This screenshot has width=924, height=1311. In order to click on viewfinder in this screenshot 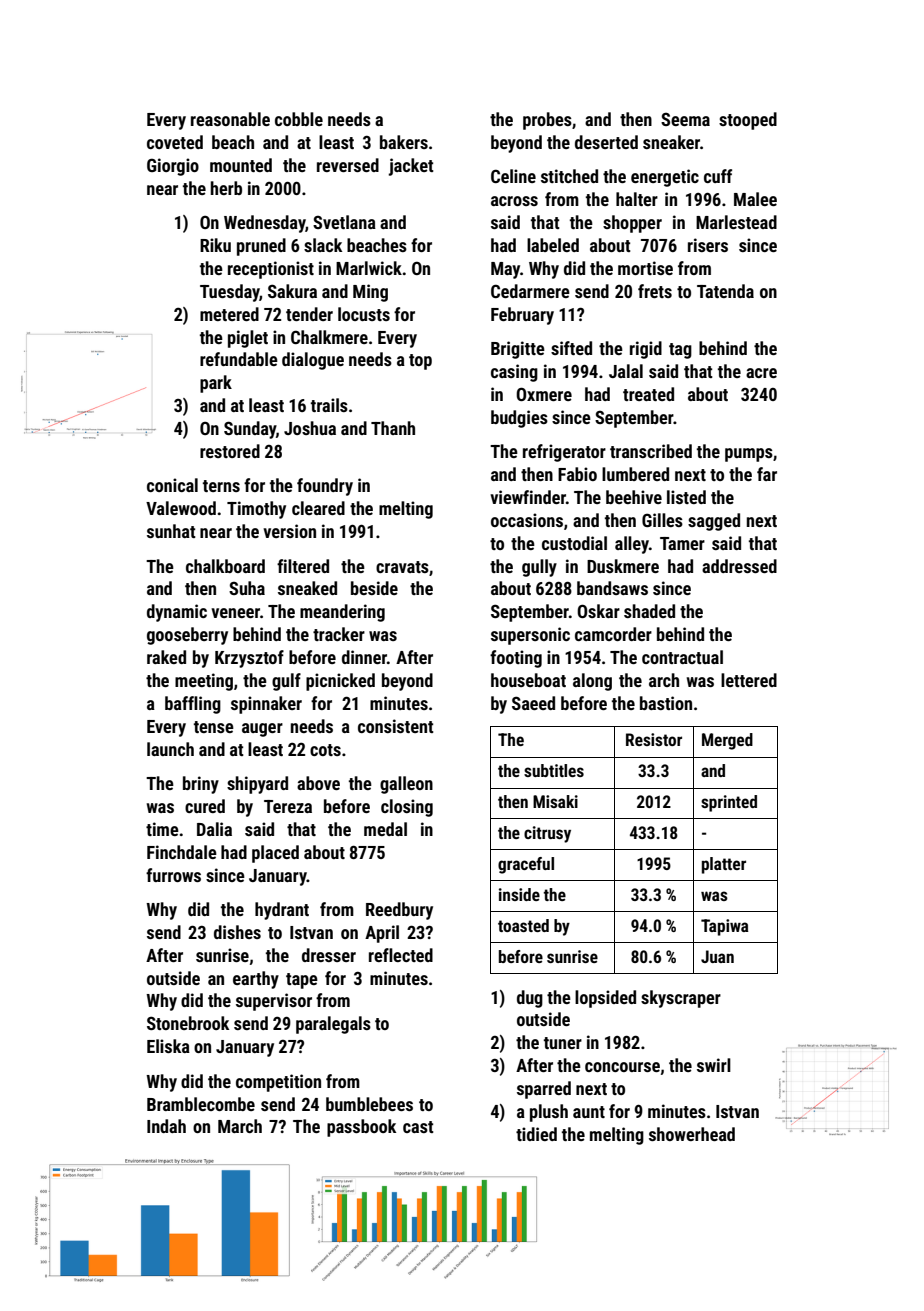, I will do `click(528, 497)`.
